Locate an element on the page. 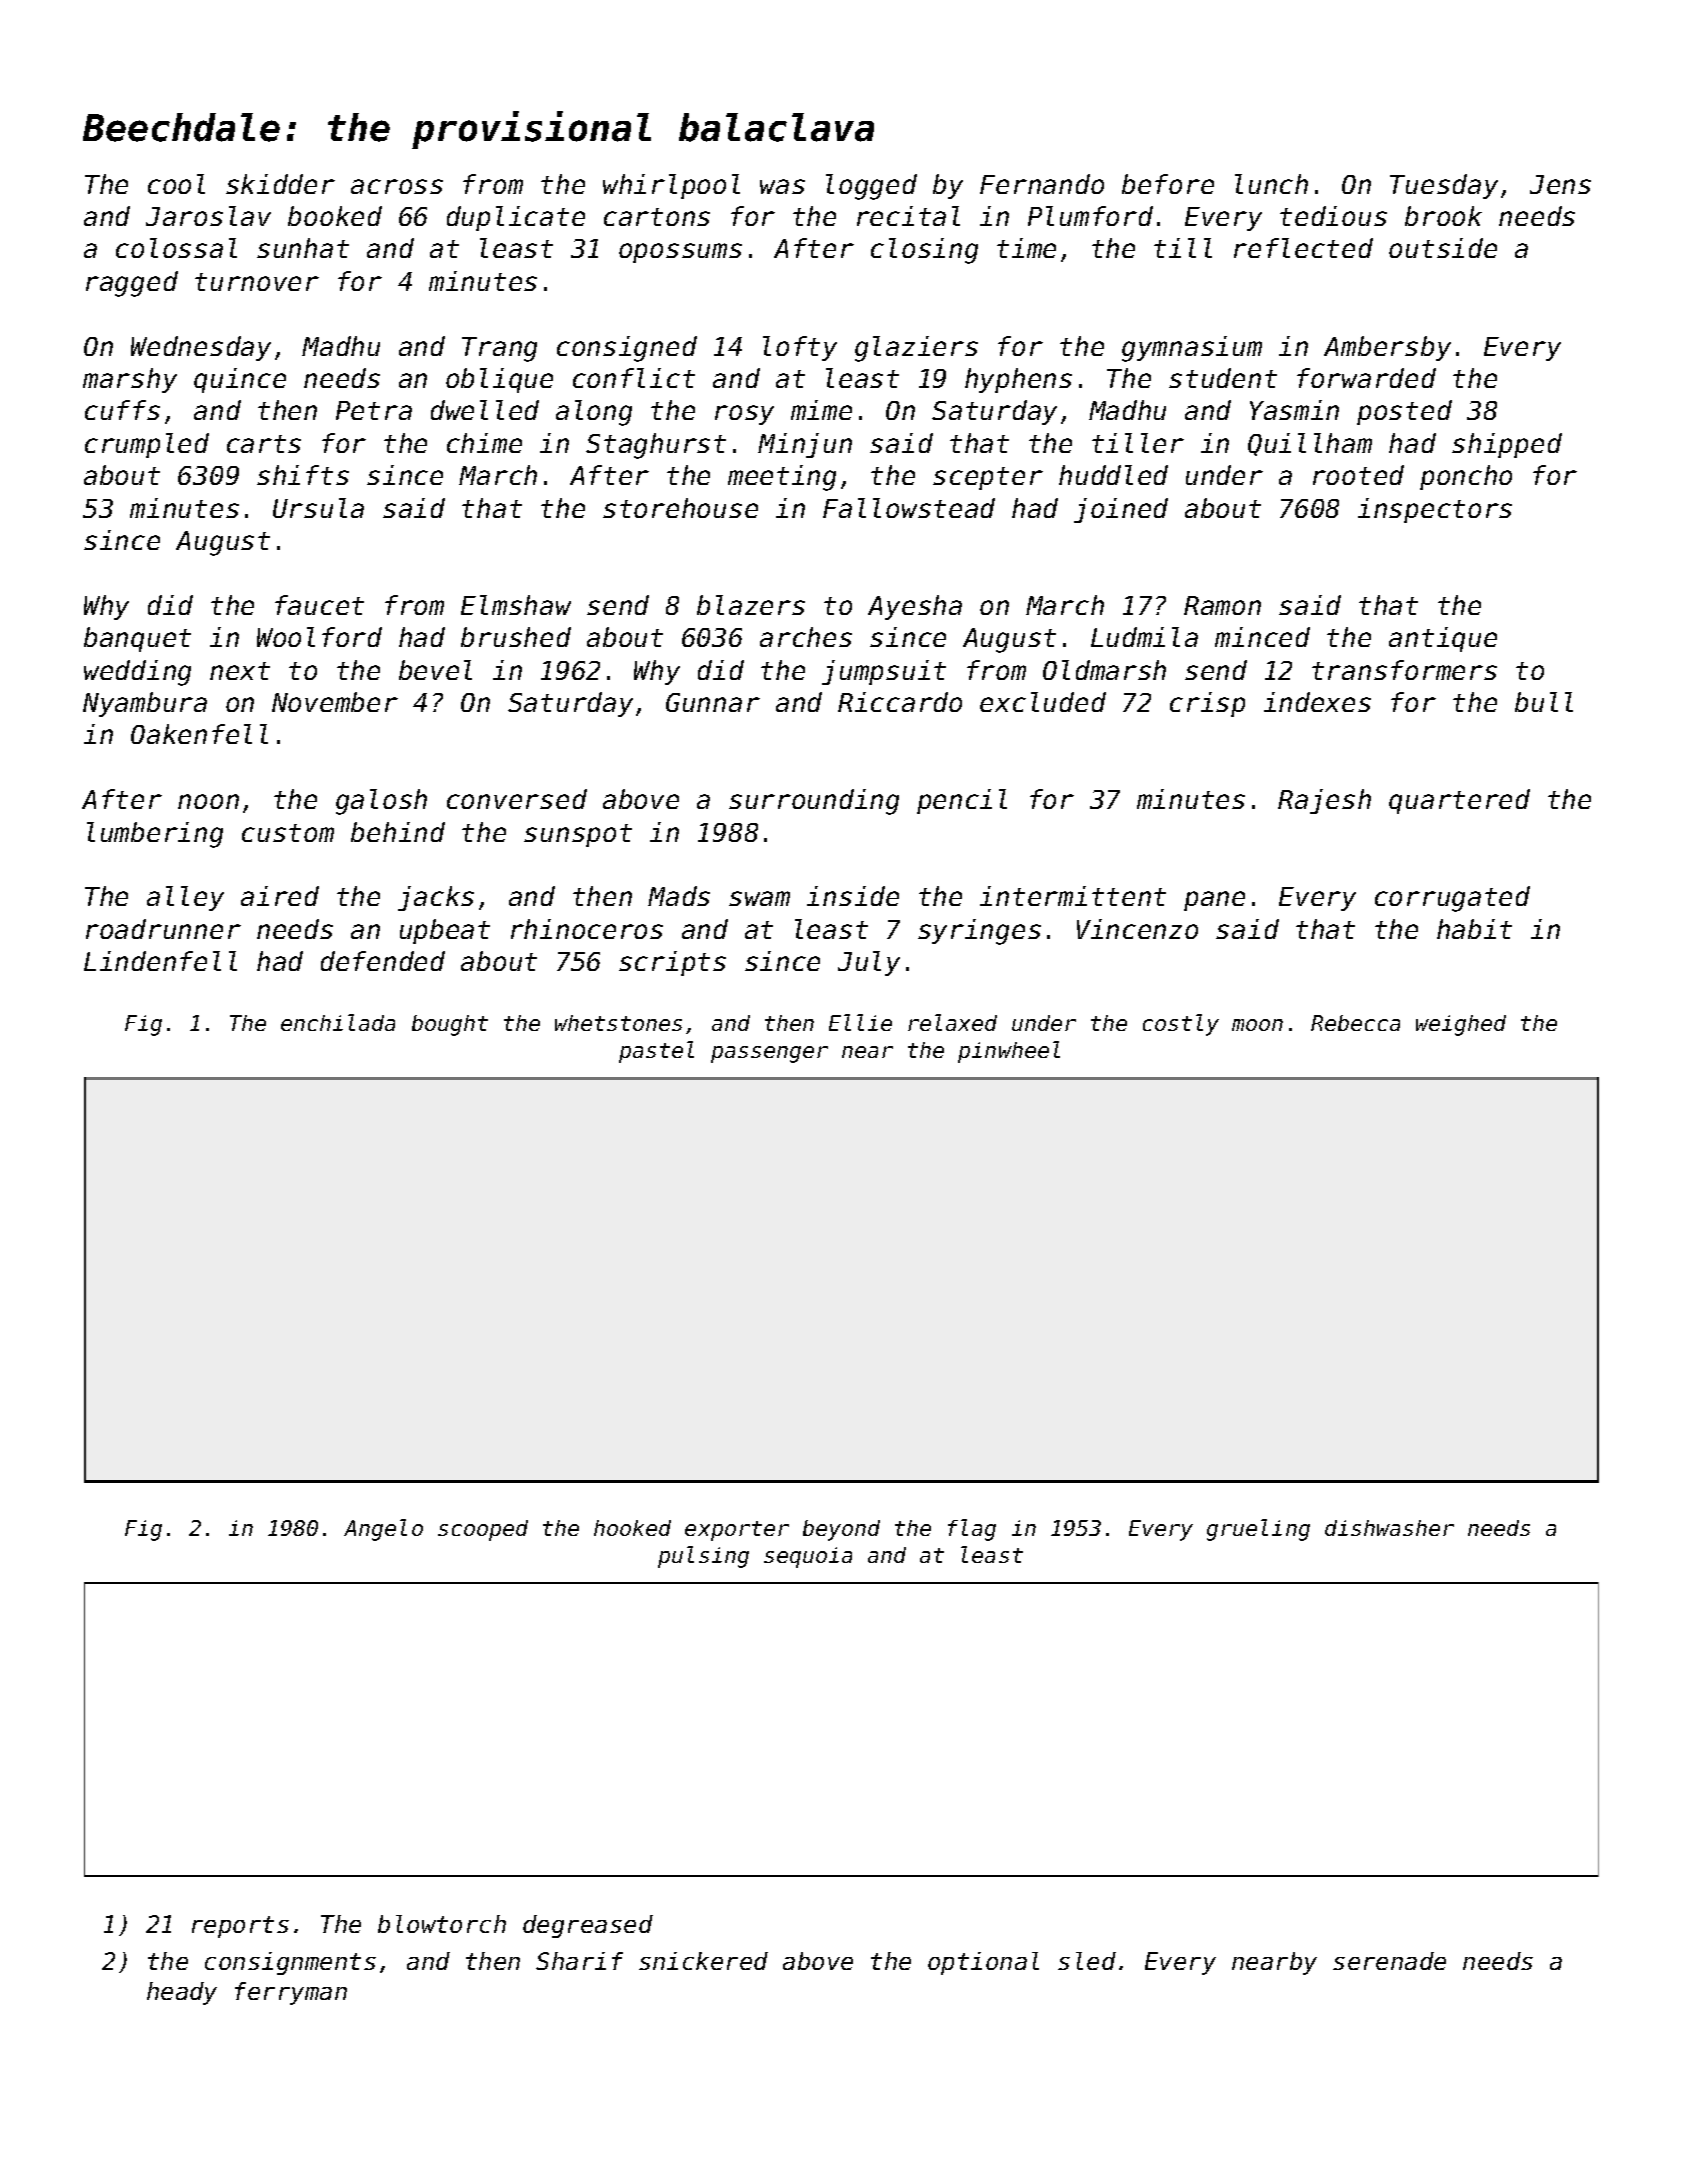  outside is located at coordinates (1443, 248).
